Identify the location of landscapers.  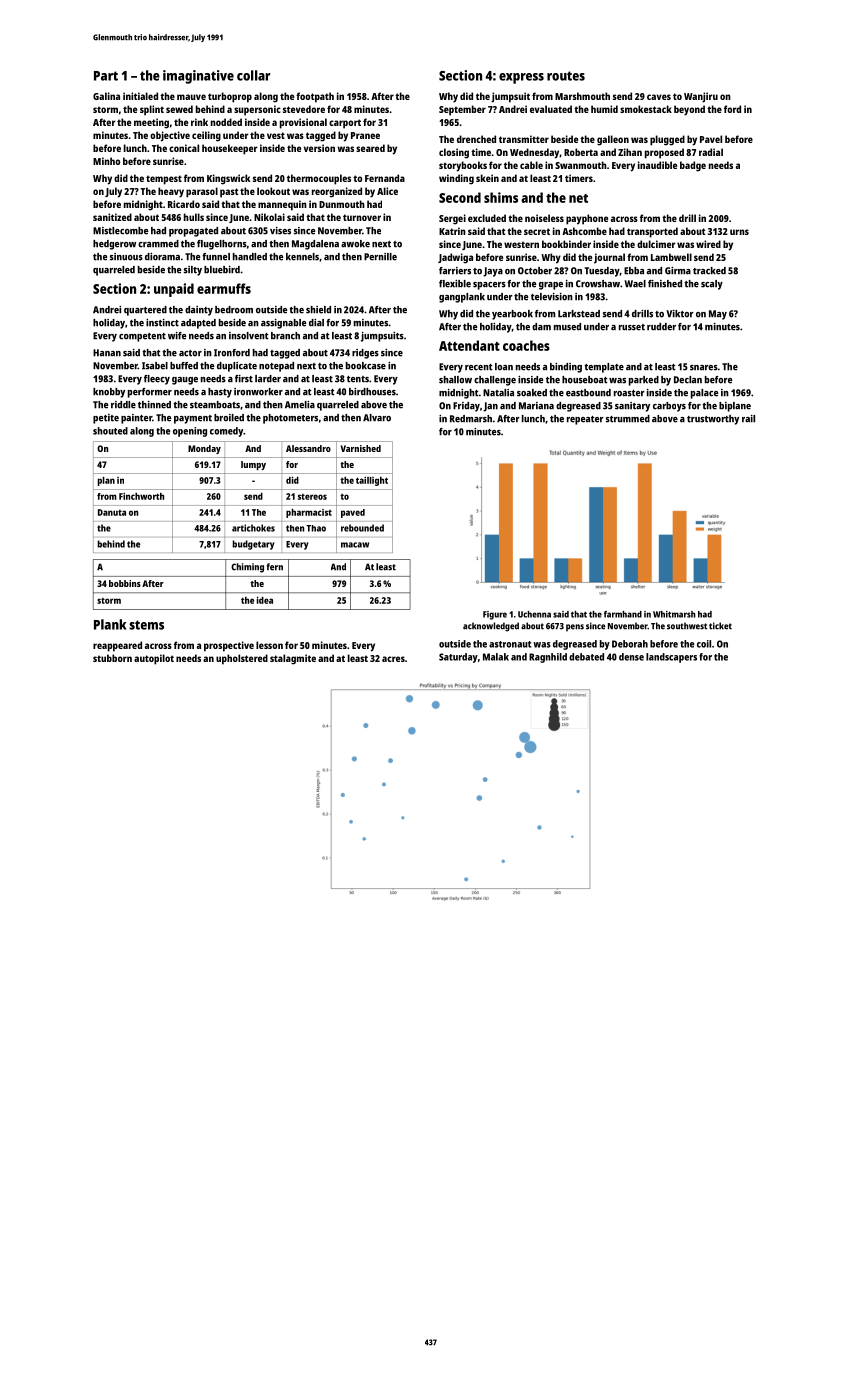
(671, 658).
